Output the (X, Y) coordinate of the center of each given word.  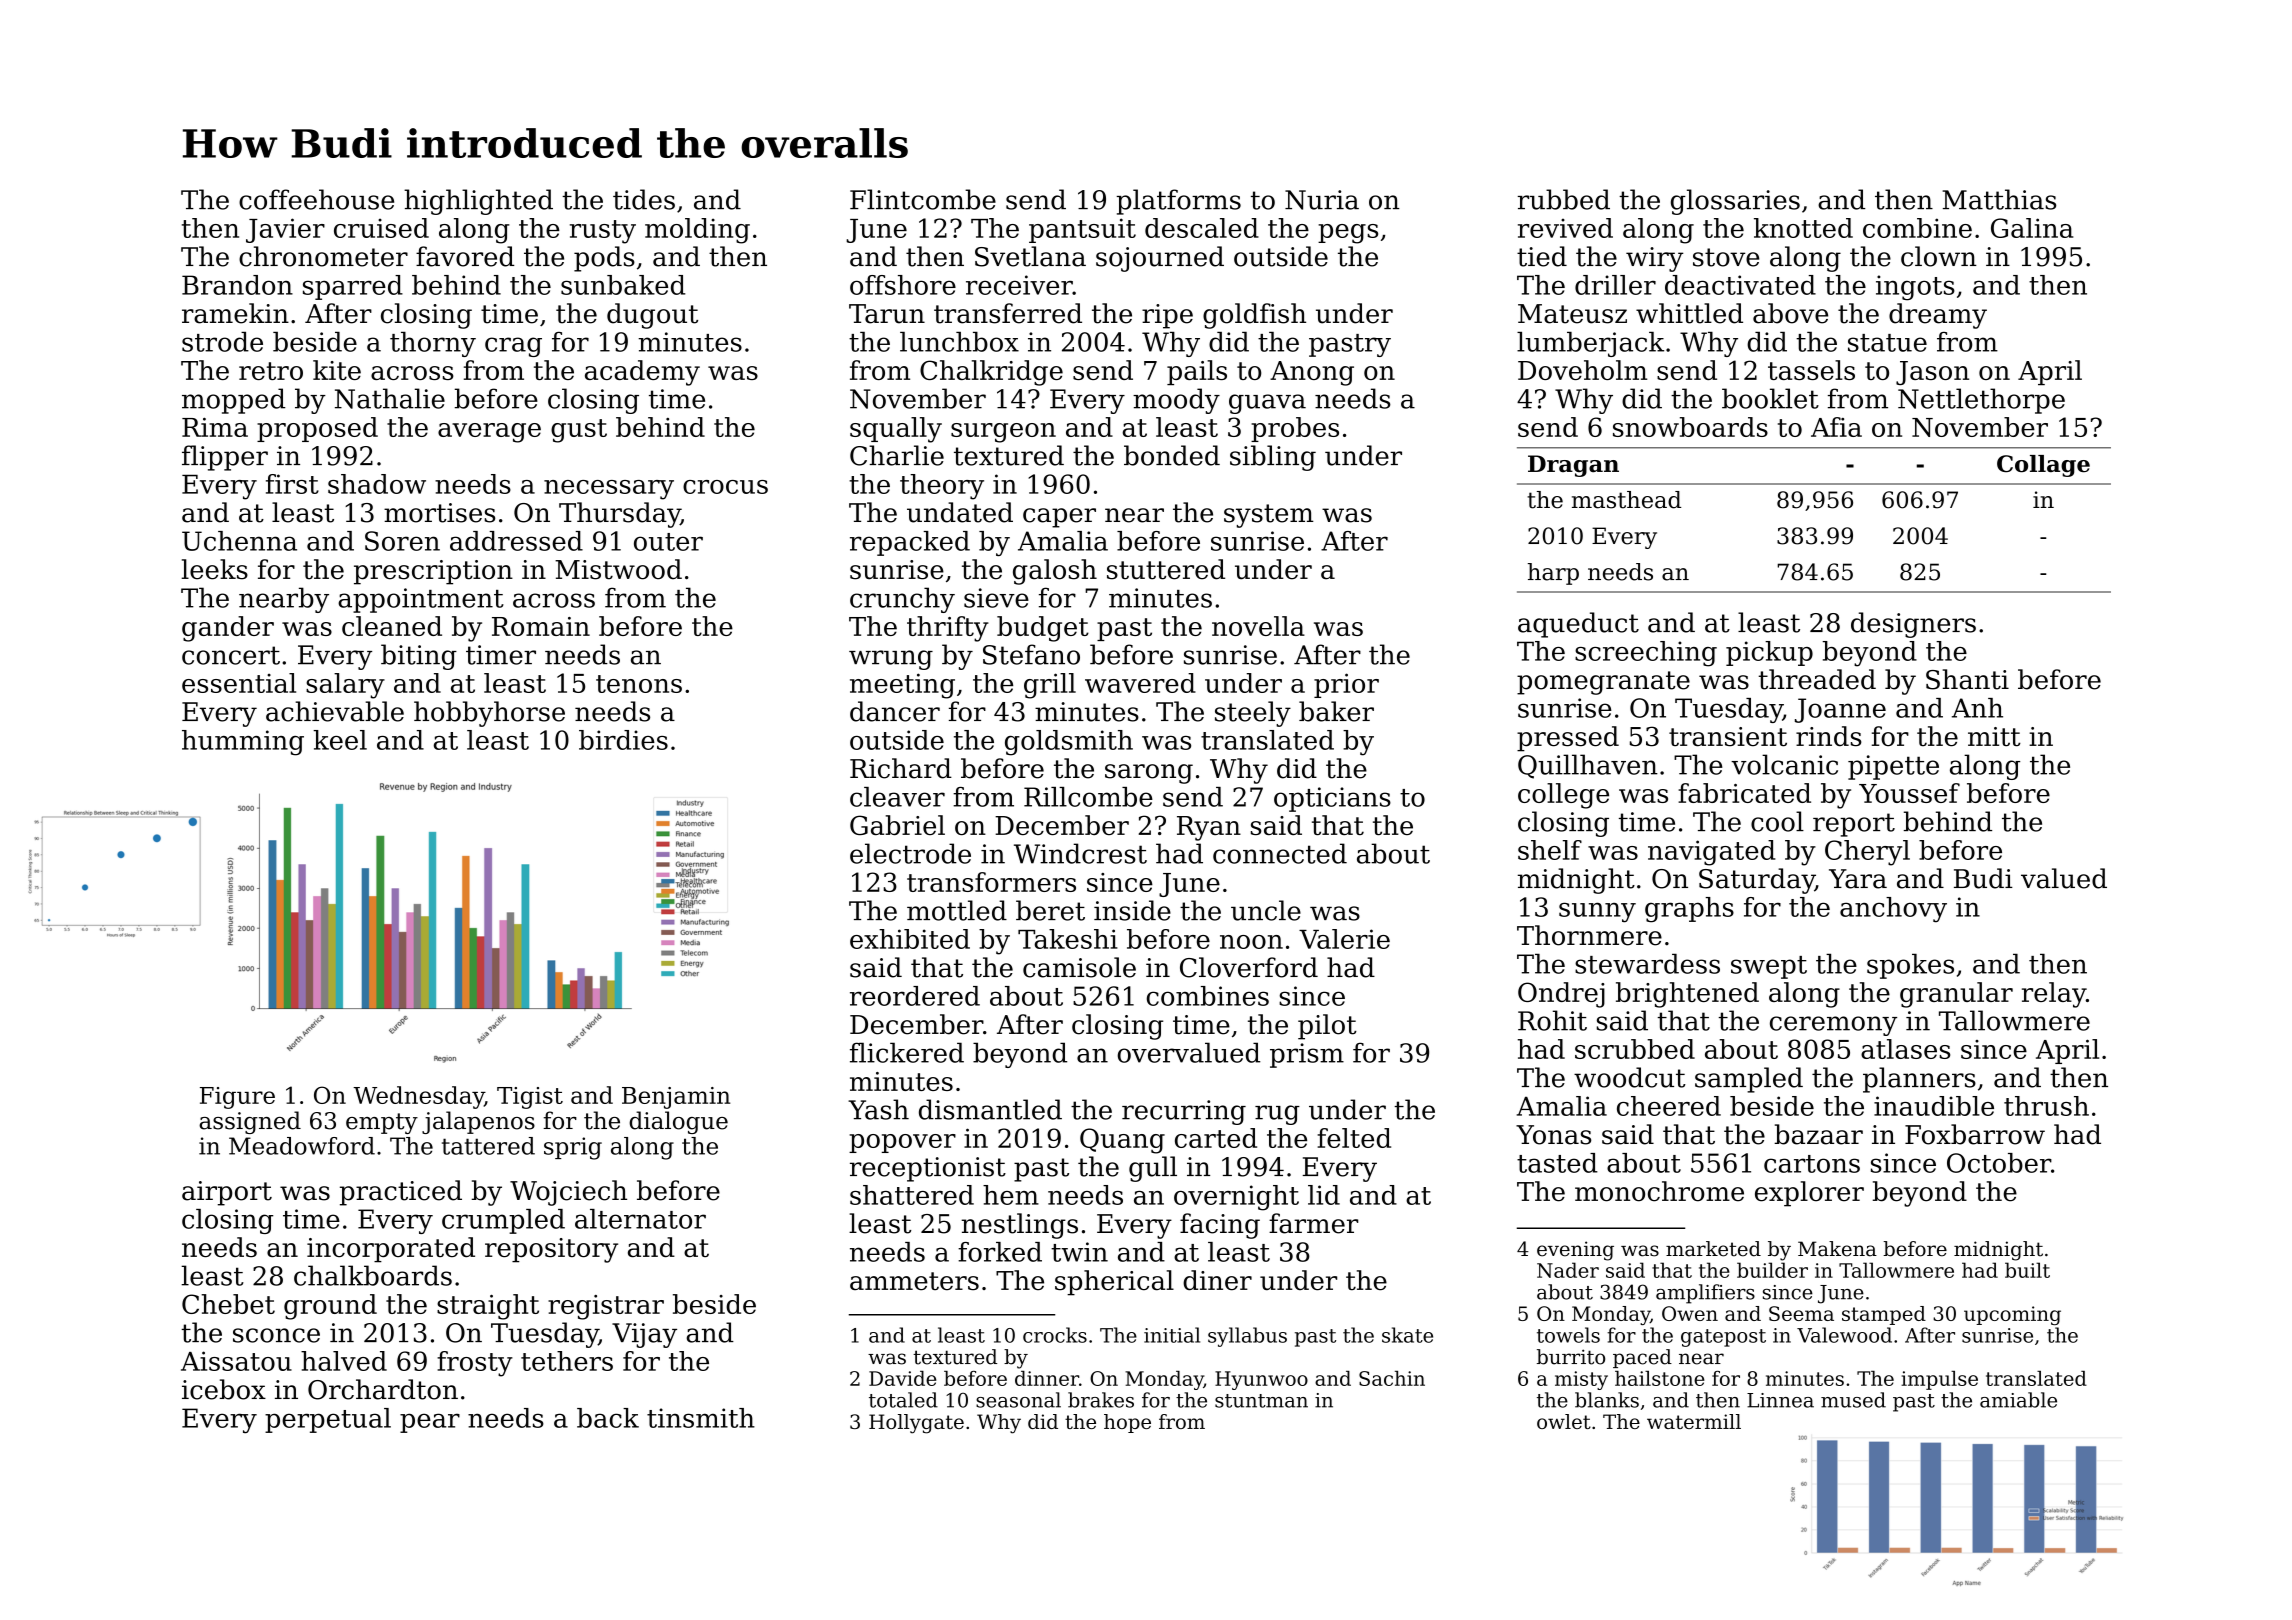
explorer (1809, 1194)
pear (430, 1423)
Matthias (1999, 199)
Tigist (530, 1098)
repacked (910, 543)
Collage (2043, 466)
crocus (725, 487)
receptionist (928, 1169)
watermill (1694, 1421)
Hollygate (916, 1424)
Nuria (1322, 200)
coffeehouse (316, 199)
